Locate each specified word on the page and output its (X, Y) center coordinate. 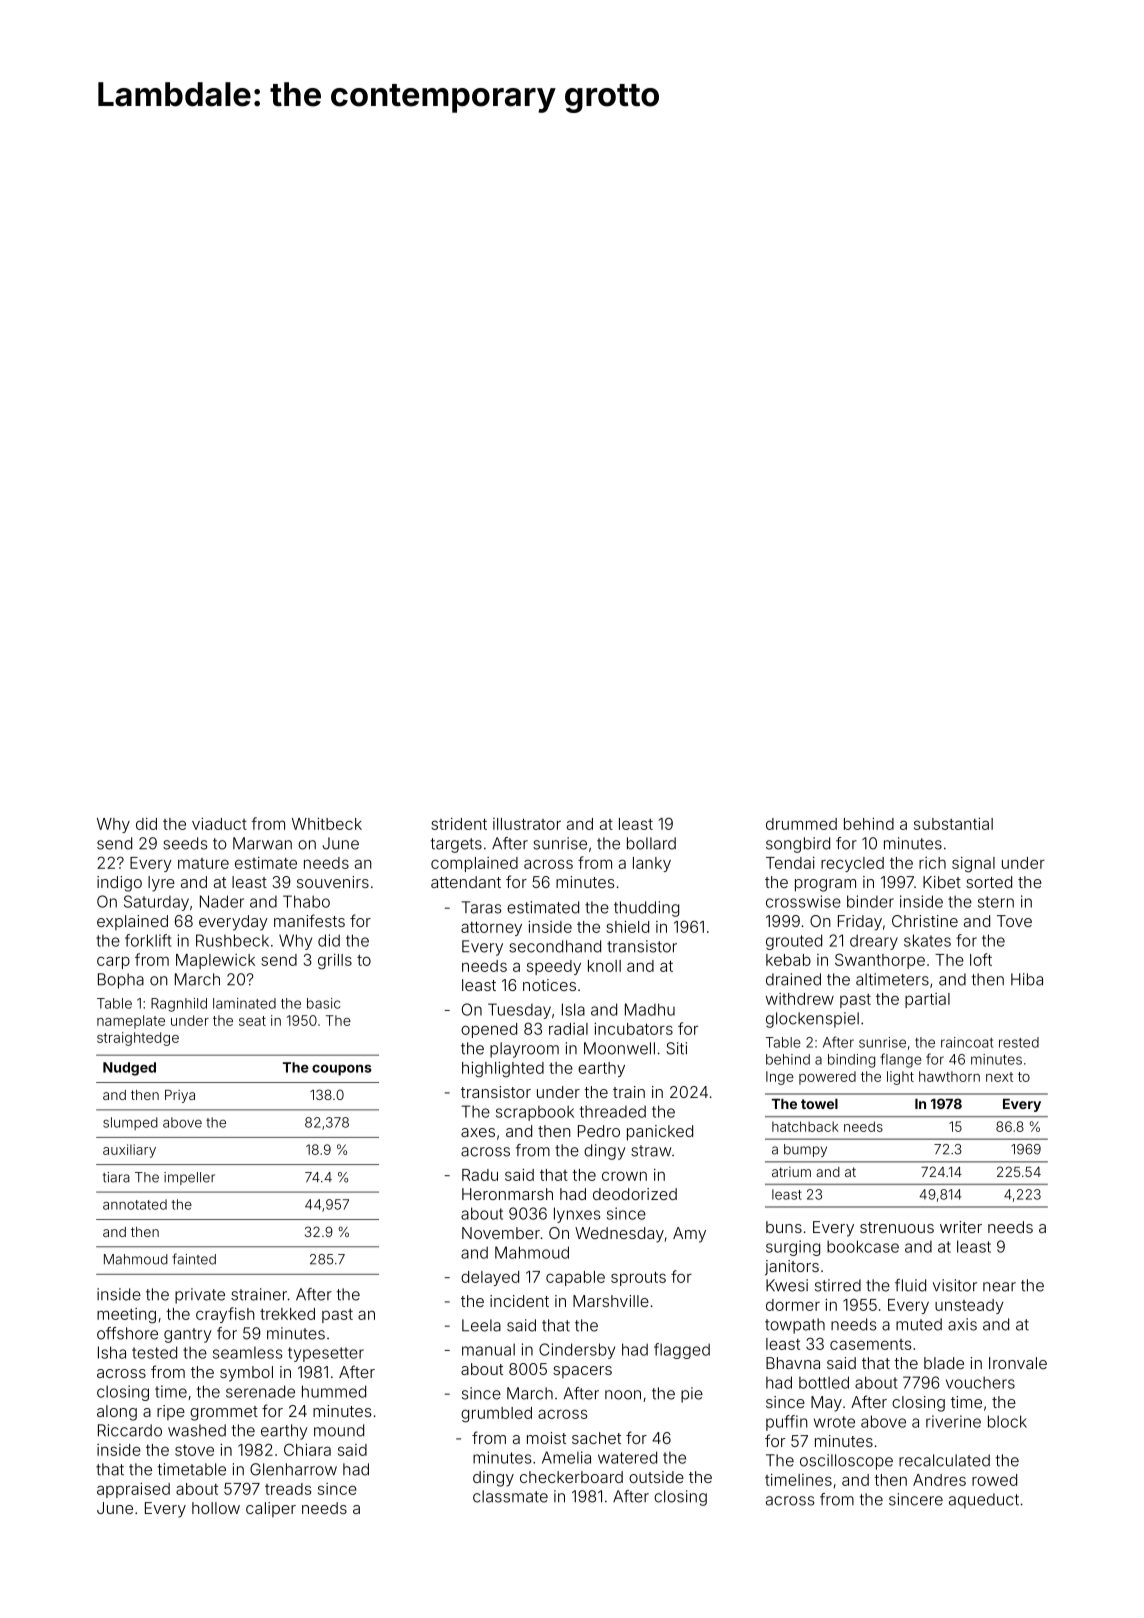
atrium (791, 1172)
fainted (194, 1259)
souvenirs (333, 882)
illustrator (527, 824)
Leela (481, 1325)
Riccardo (130, 1430)
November (501, 1233)
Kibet (942, 882)
